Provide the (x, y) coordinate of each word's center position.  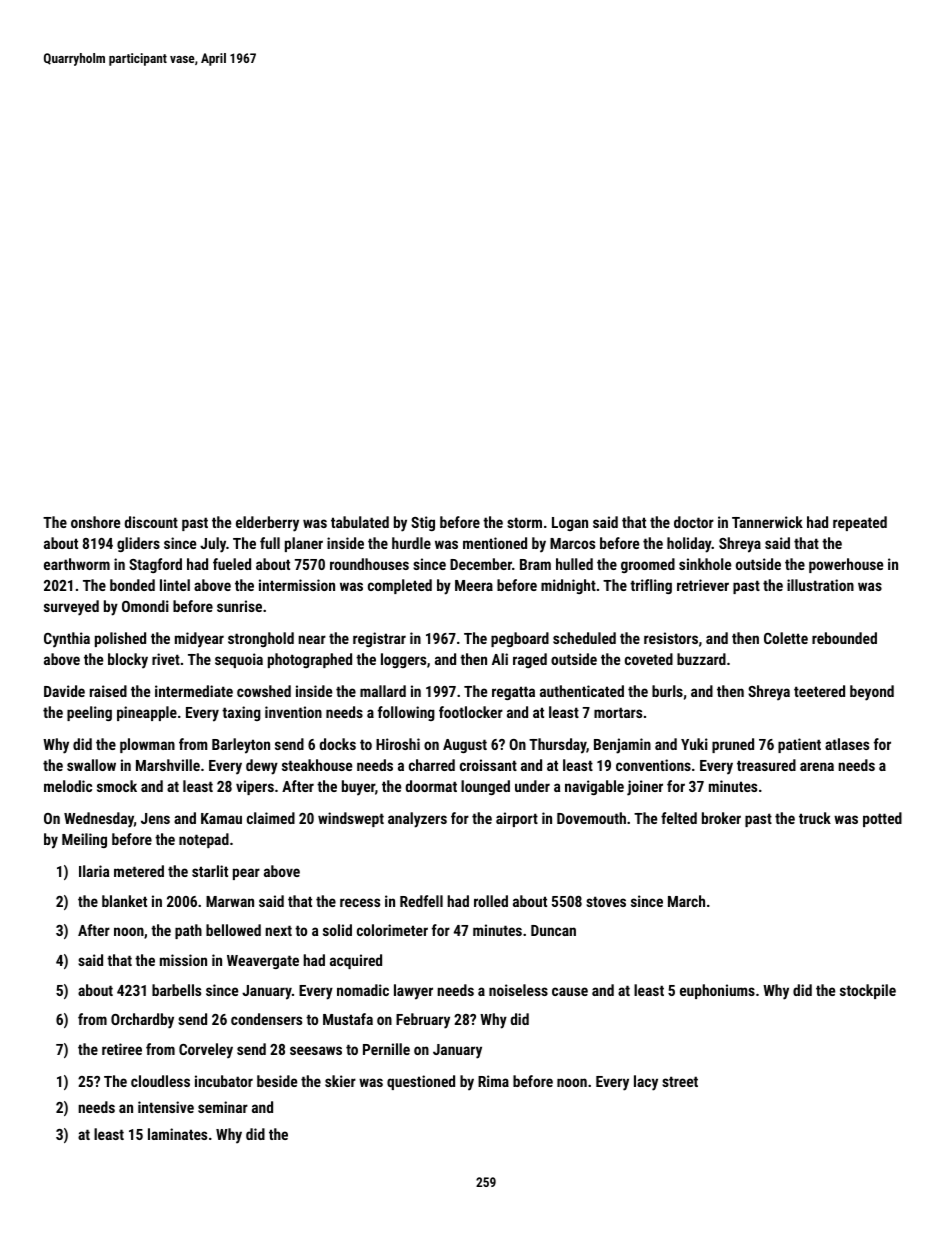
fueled (232, 564)
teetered (819, 691)
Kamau (221, 818)
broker (721, 818)
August (465, 746)
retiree (122, 1049)
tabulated (360, 522)
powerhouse (846, 565)
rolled (491, 901)
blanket (124, 901)
